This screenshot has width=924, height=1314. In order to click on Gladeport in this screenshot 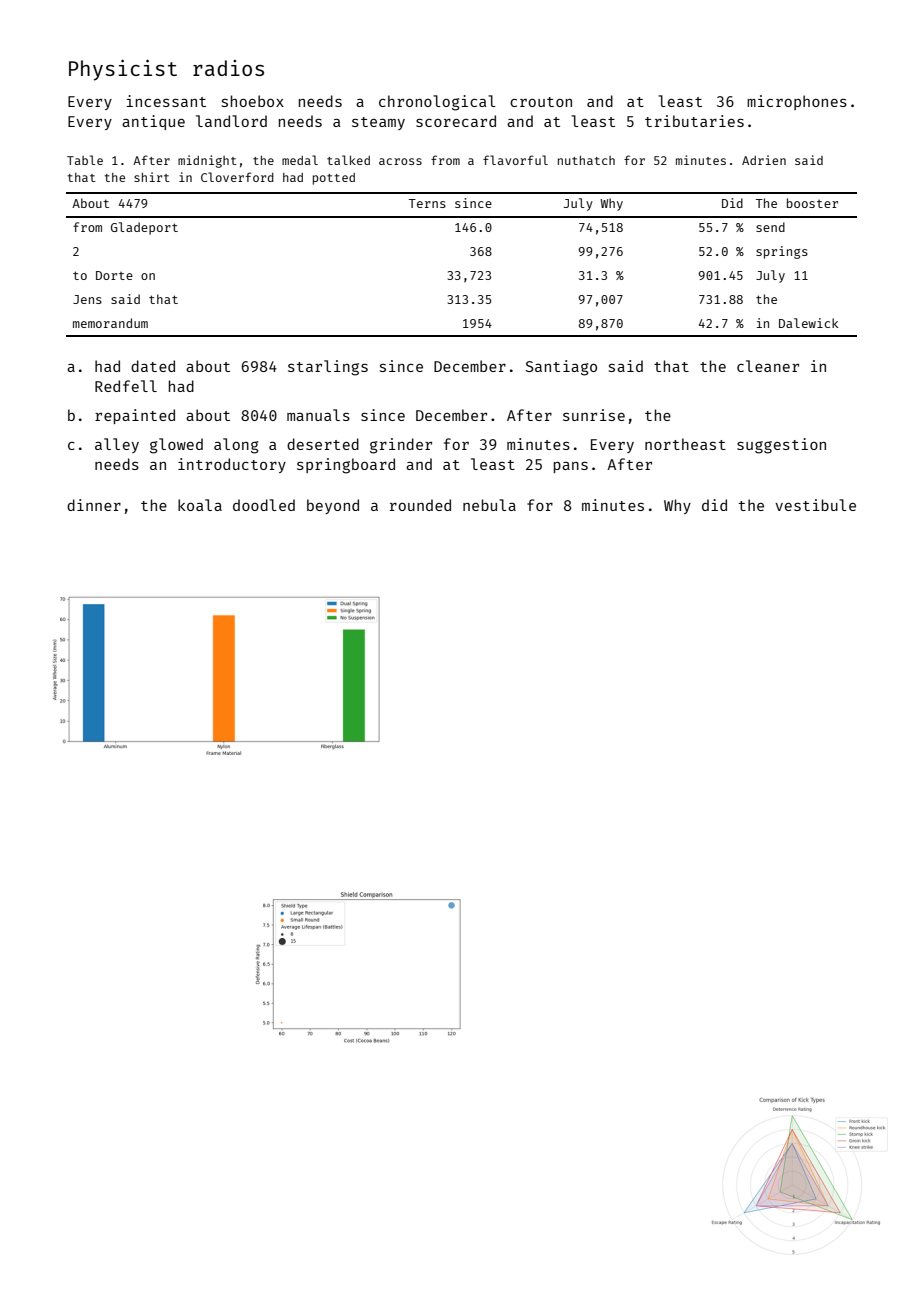, I will do `click(144, 228)`.
